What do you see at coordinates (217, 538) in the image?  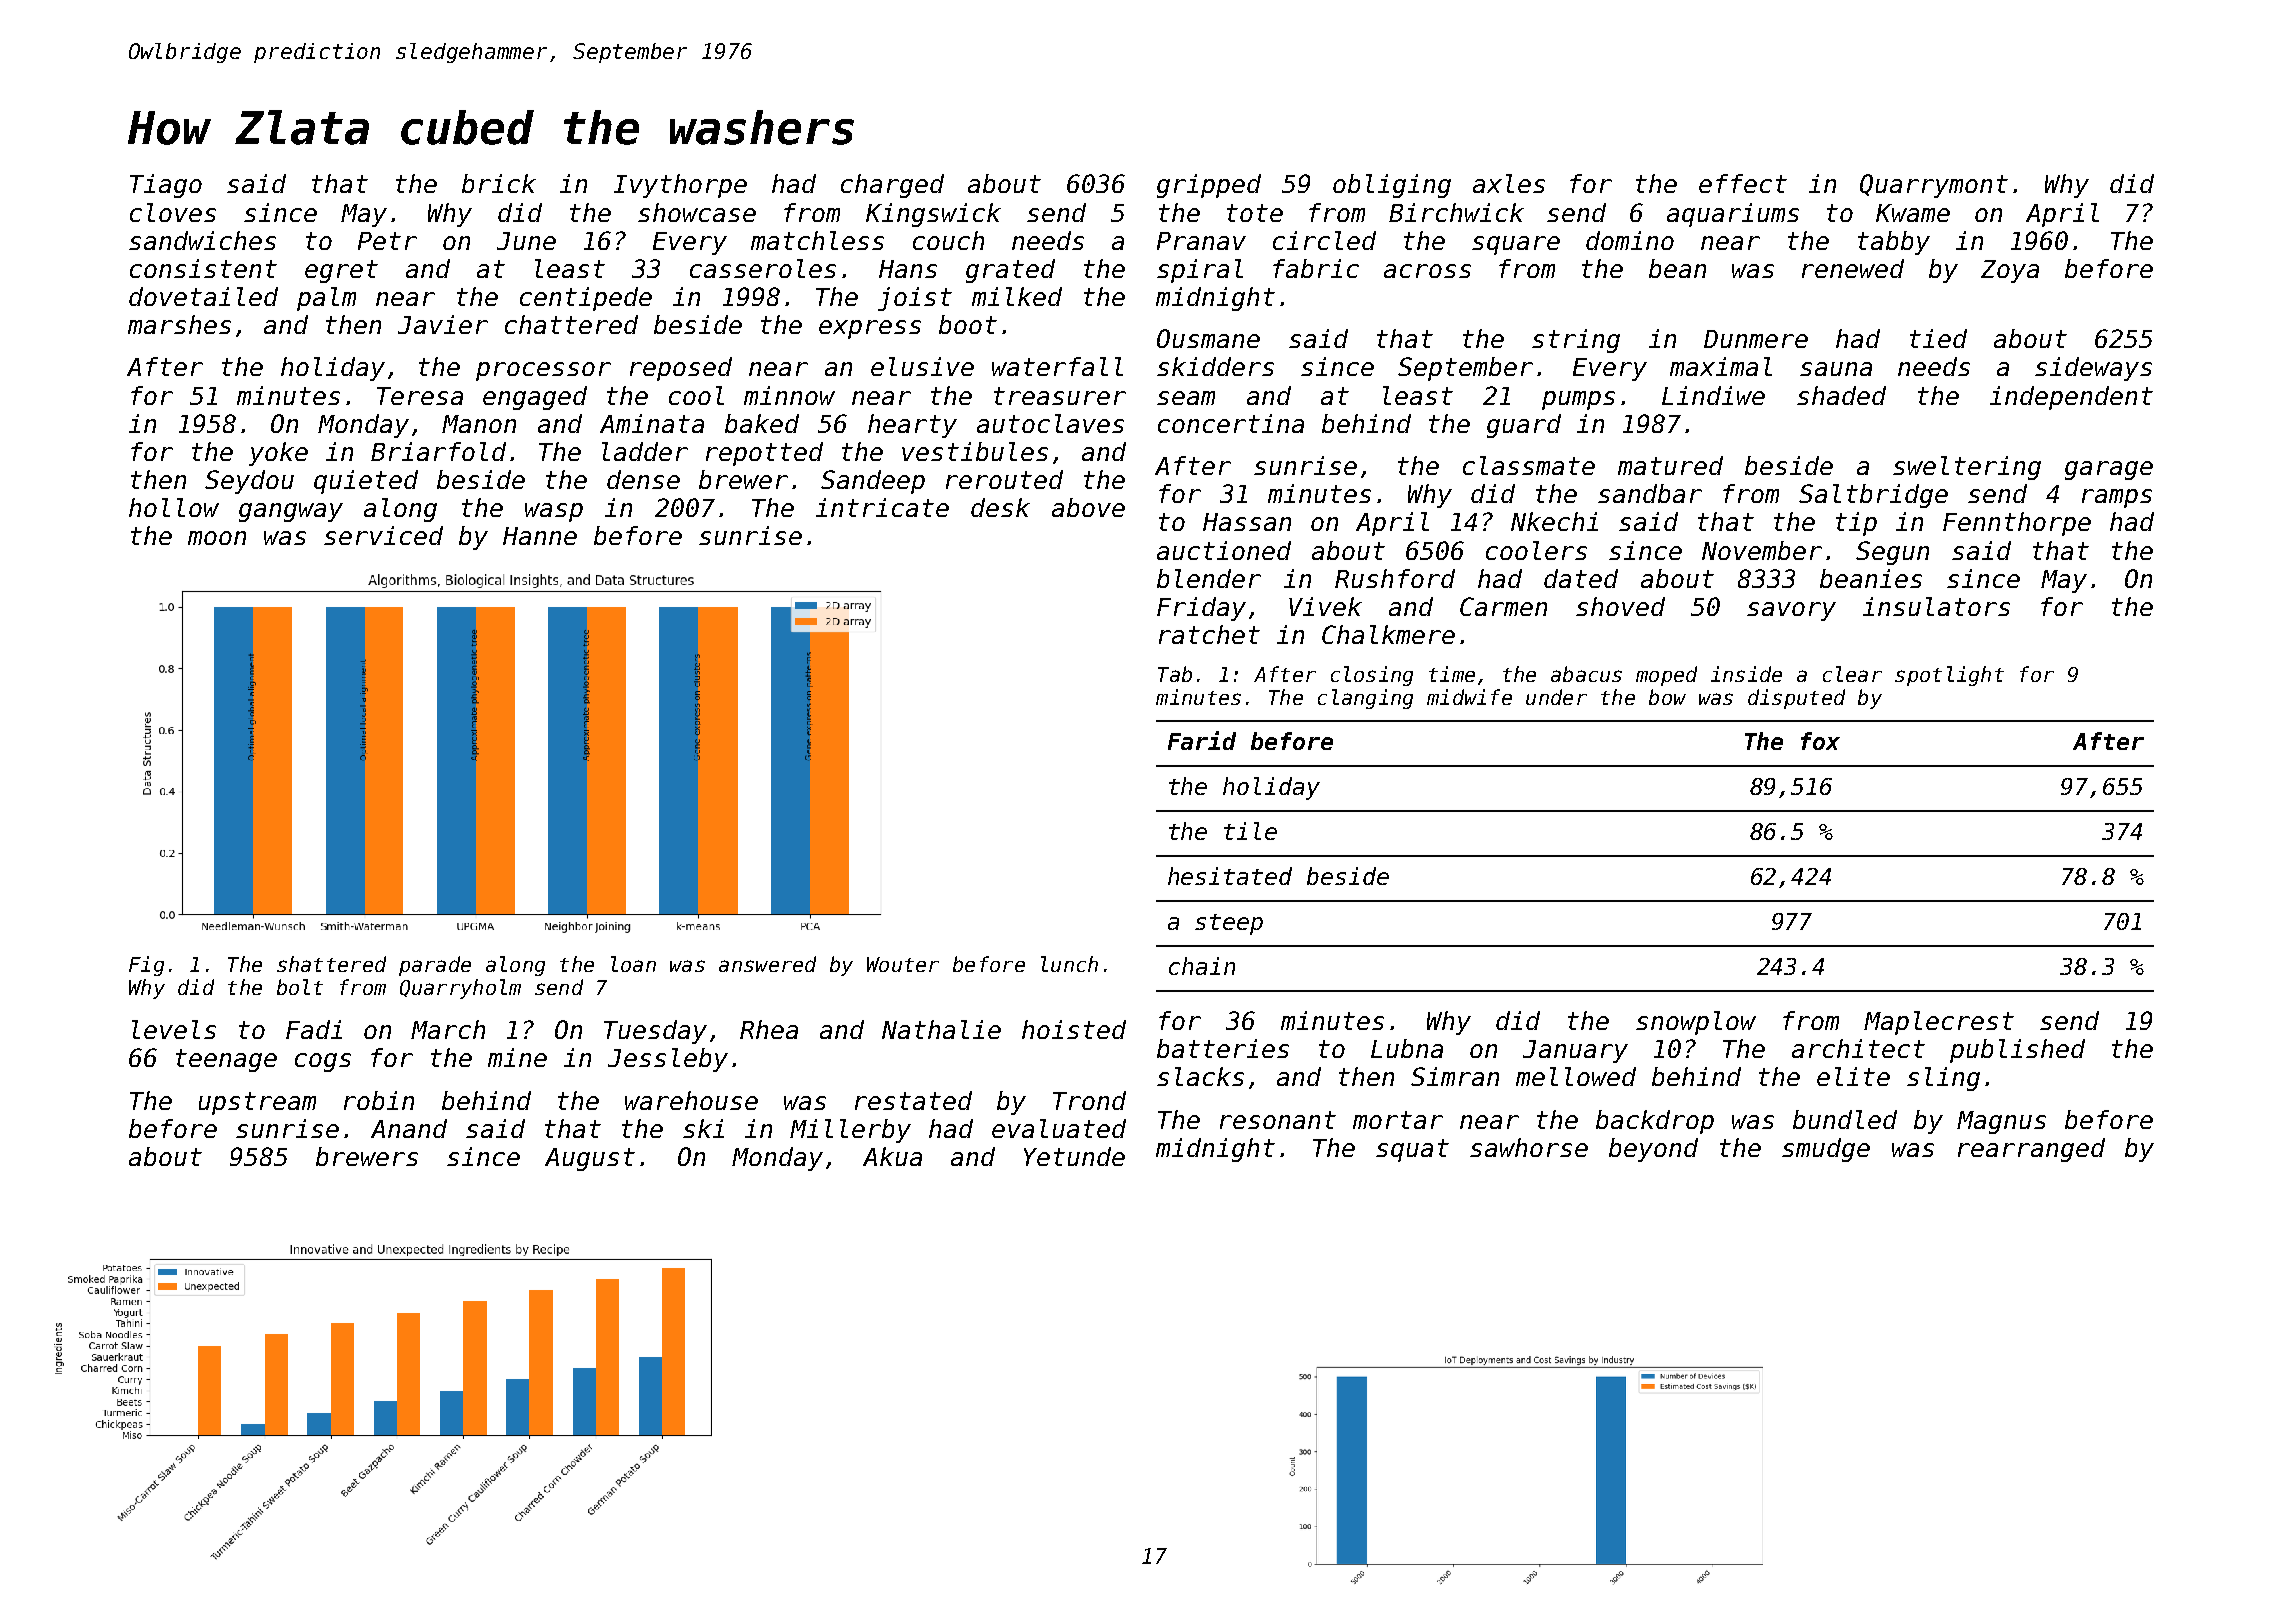 I see `moon` at bounding box center [217, 538].
